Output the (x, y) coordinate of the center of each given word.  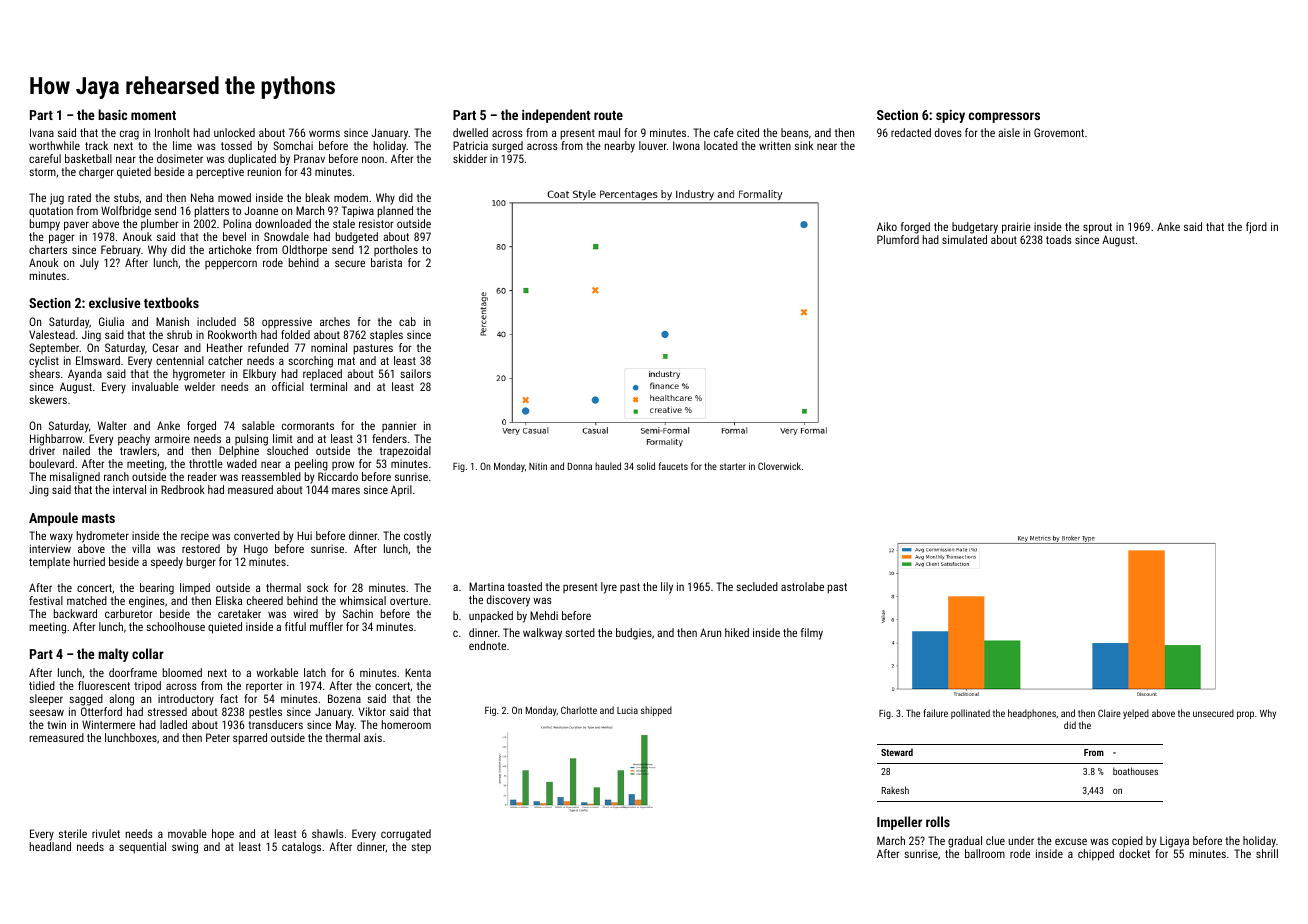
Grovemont (1059, 132)
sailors (415, 373)
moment (153, 115)
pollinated (970, 714)
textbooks (171, 302)
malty (113, 655)
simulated (964, 239)
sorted (580, 632)
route (608, 115)
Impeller (899, 823)
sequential (142, 848)
